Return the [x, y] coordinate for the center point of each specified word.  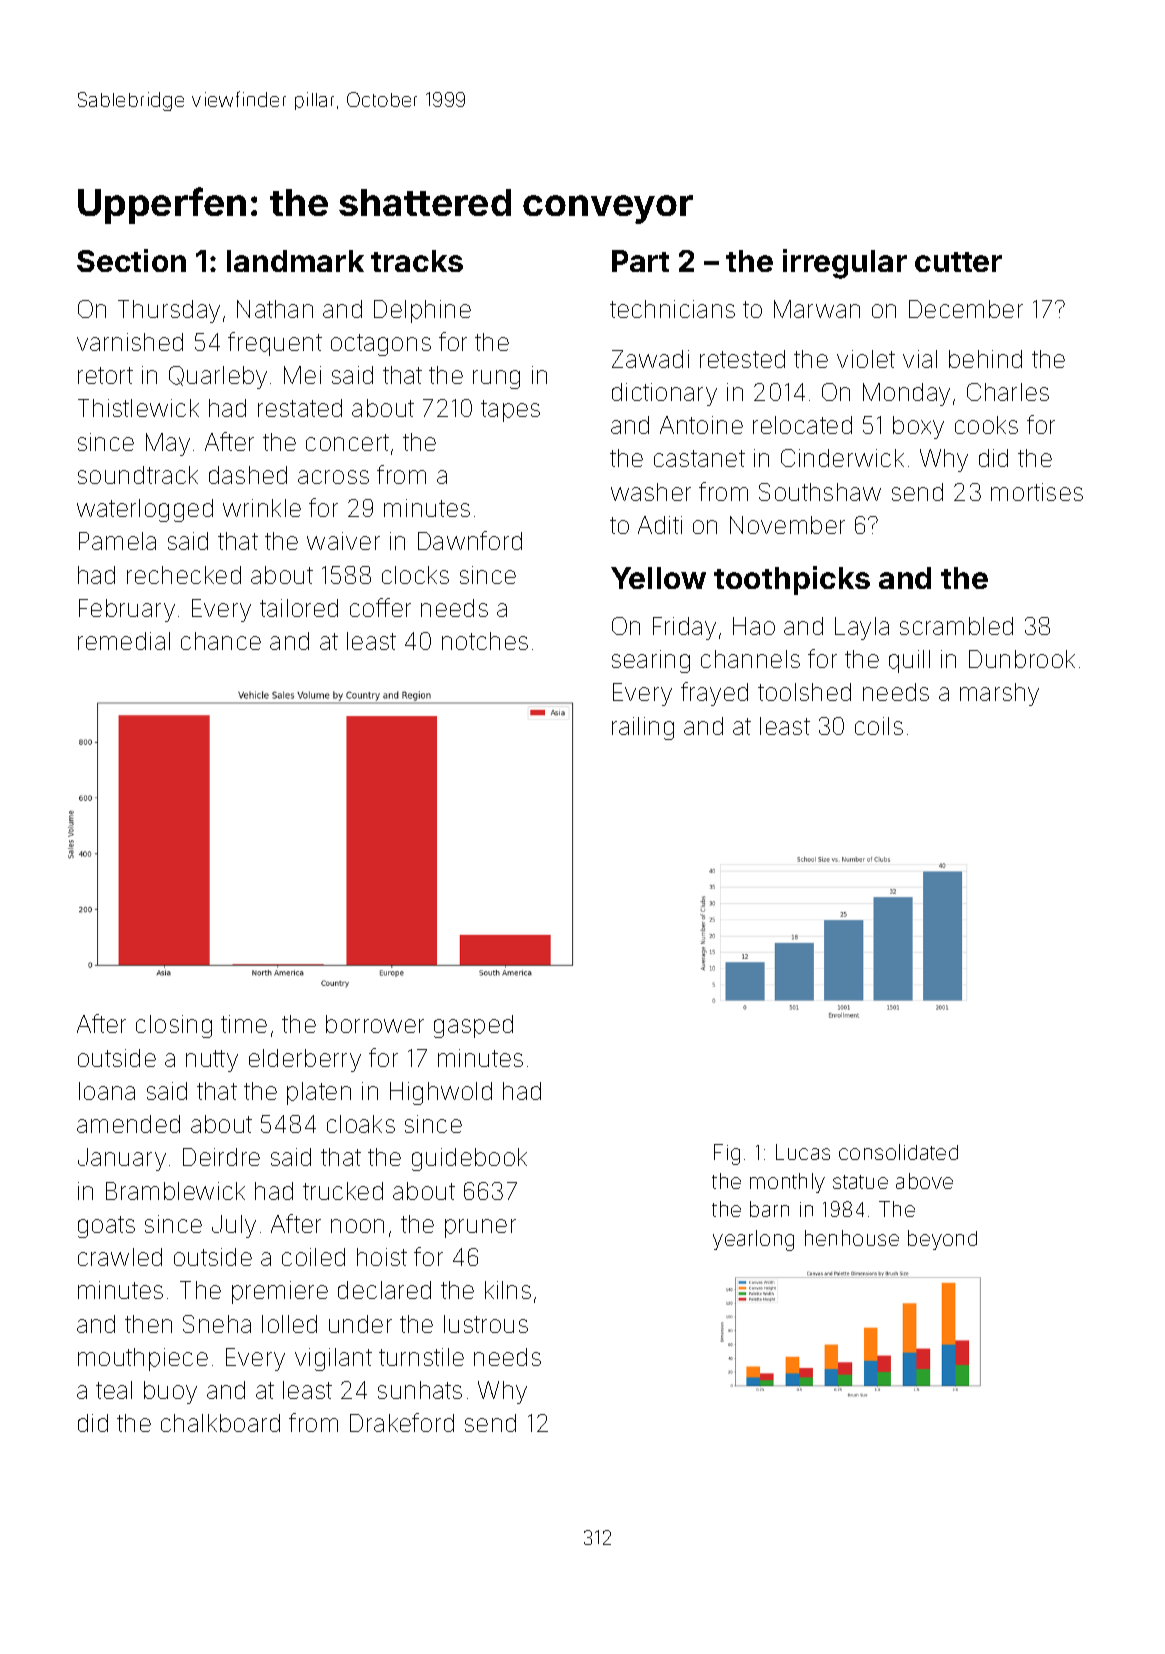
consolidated [898, 1152]
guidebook [469, 1159]
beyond [942, 1240]
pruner [480, 1228]
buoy [170, 1392]
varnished [130, 342]
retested [742, 359]
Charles [1008, 392]
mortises [1037, 492]
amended [128, 1124]
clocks [415, 575]
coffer [380, 607]
